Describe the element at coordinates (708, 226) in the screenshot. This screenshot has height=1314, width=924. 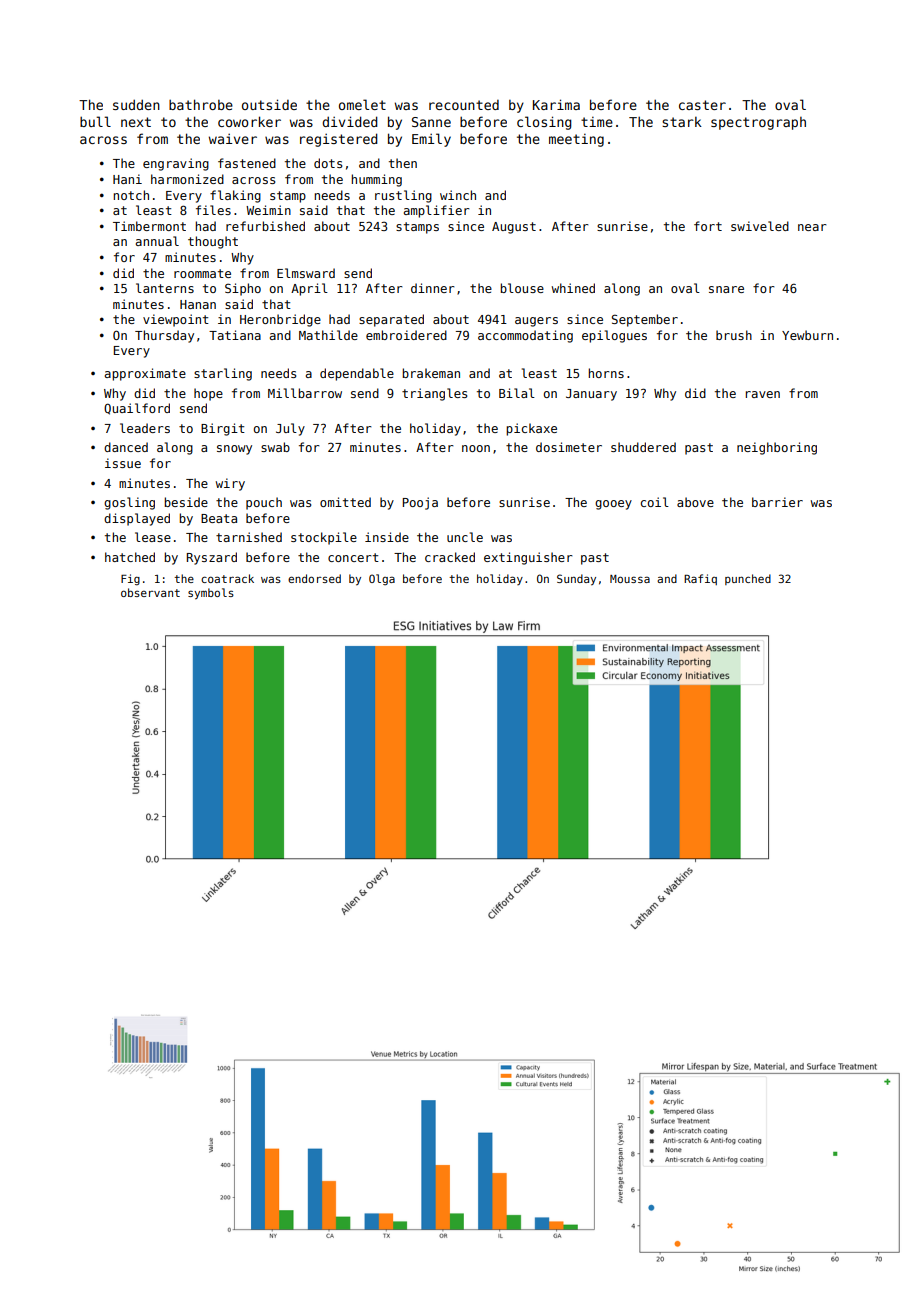
I see `fort` at that location.
